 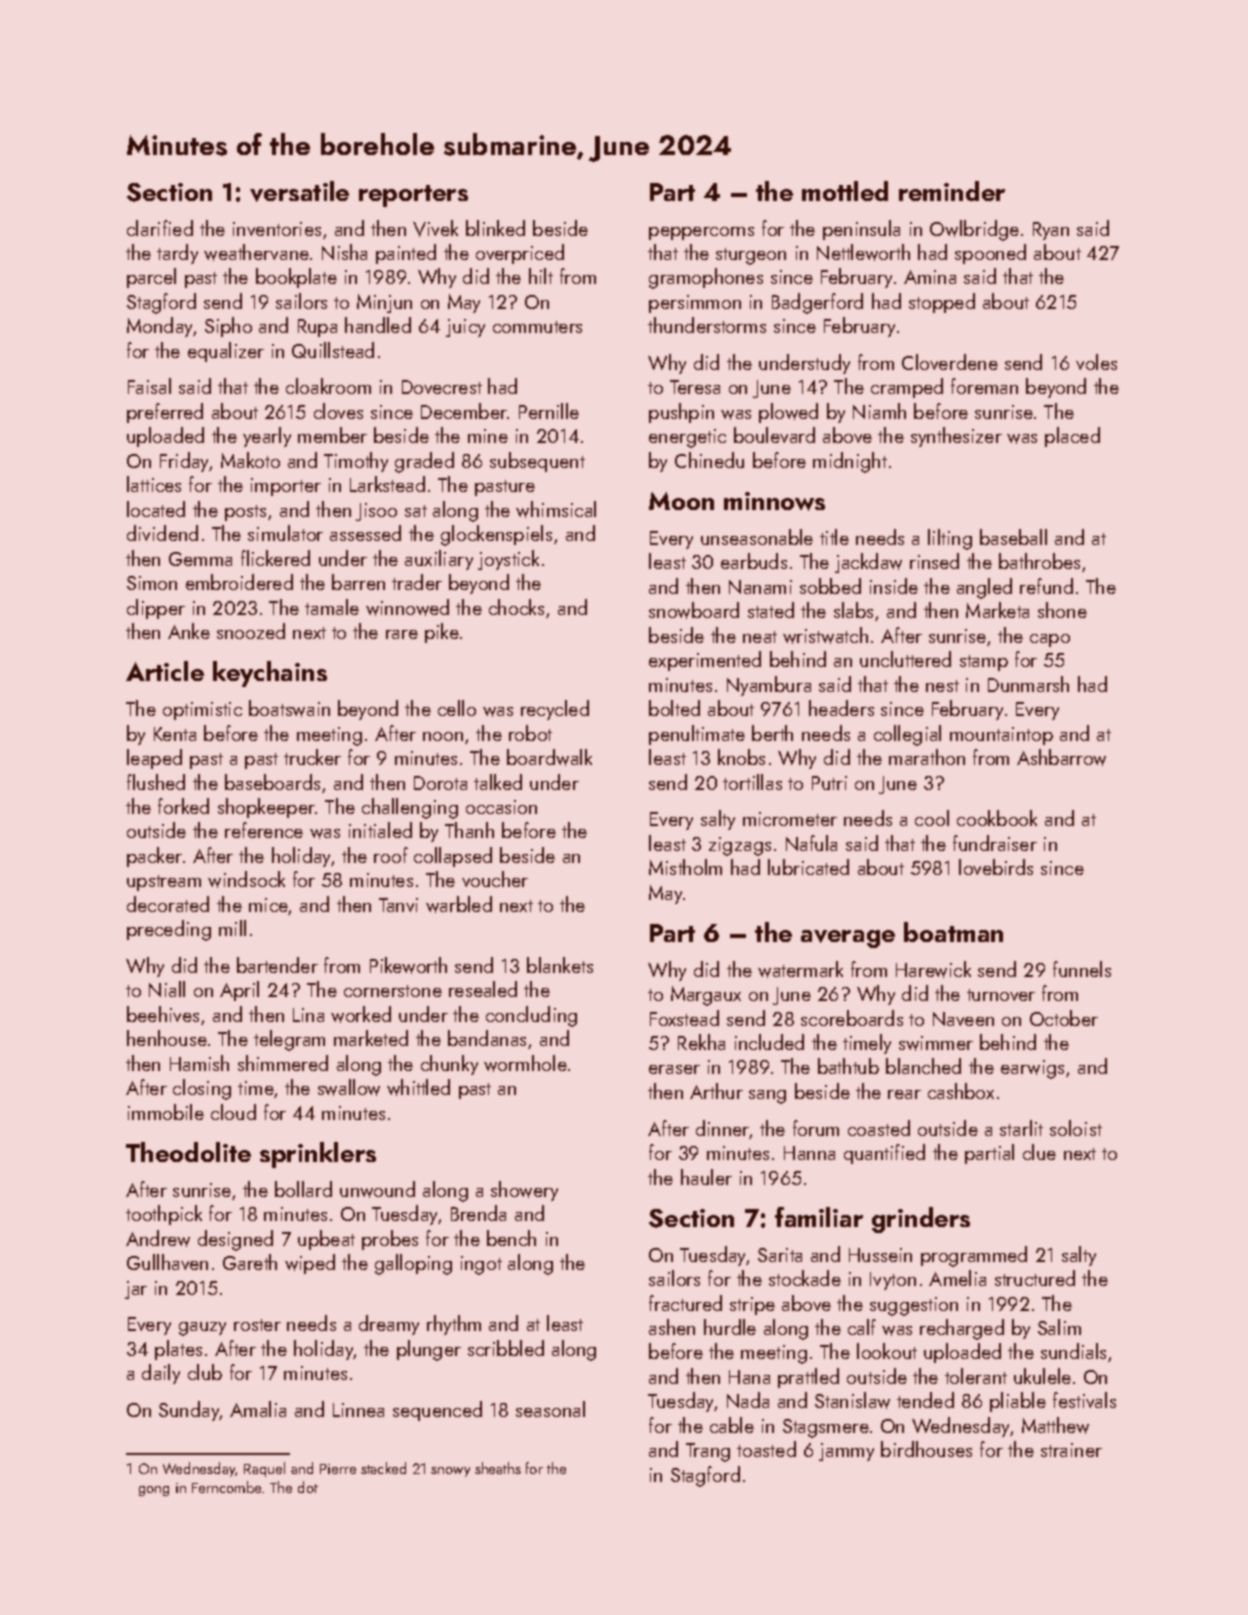 I want to click on Thanh, so click(x=469, y=830).
